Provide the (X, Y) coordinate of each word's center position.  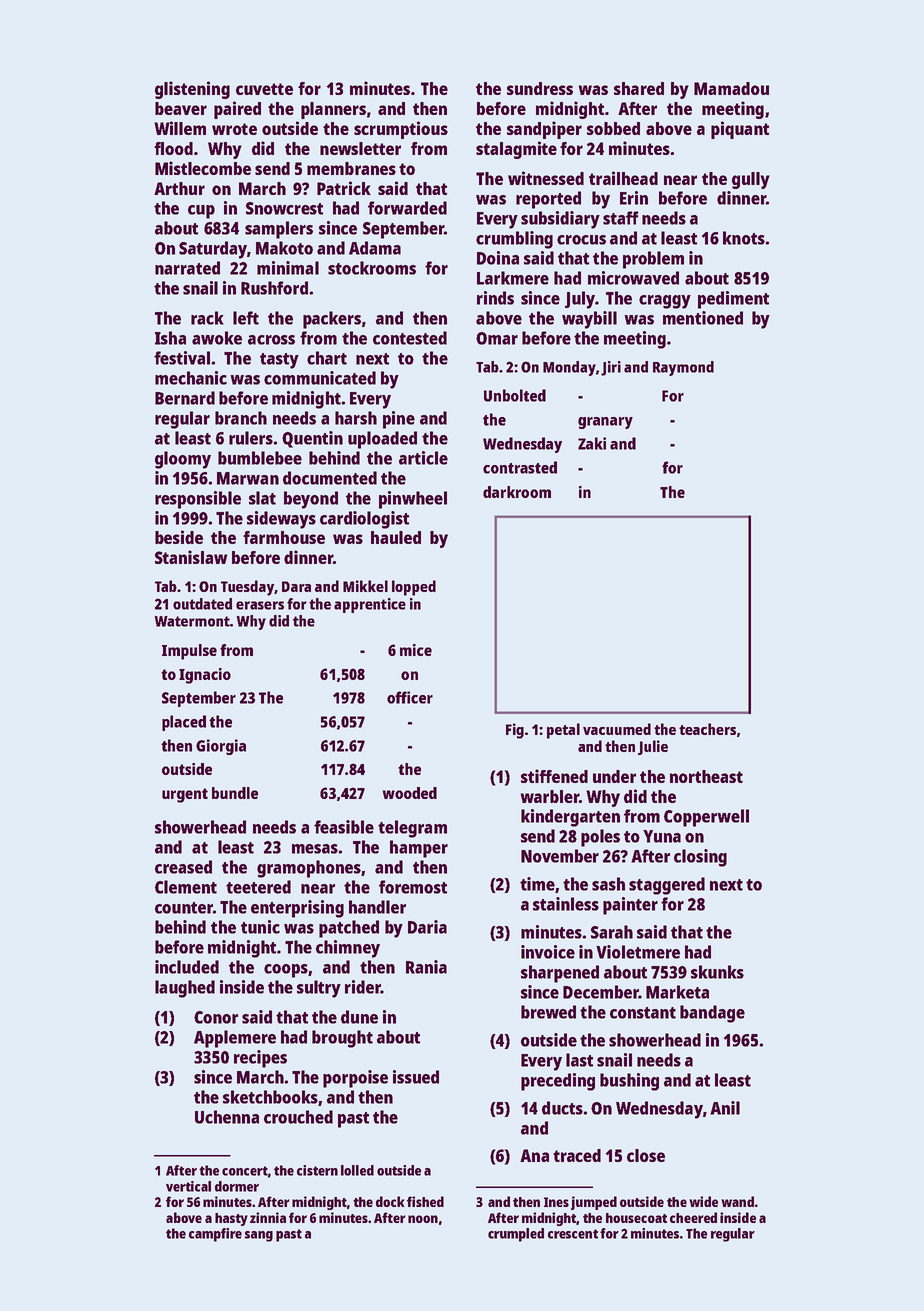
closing (700, 858)
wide (703, 1201)
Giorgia (221, 747)
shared (639, 88)
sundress (540, 88)
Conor (216, 1017)
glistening (192, 90)
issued (416, 1077)
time (537, 884)
